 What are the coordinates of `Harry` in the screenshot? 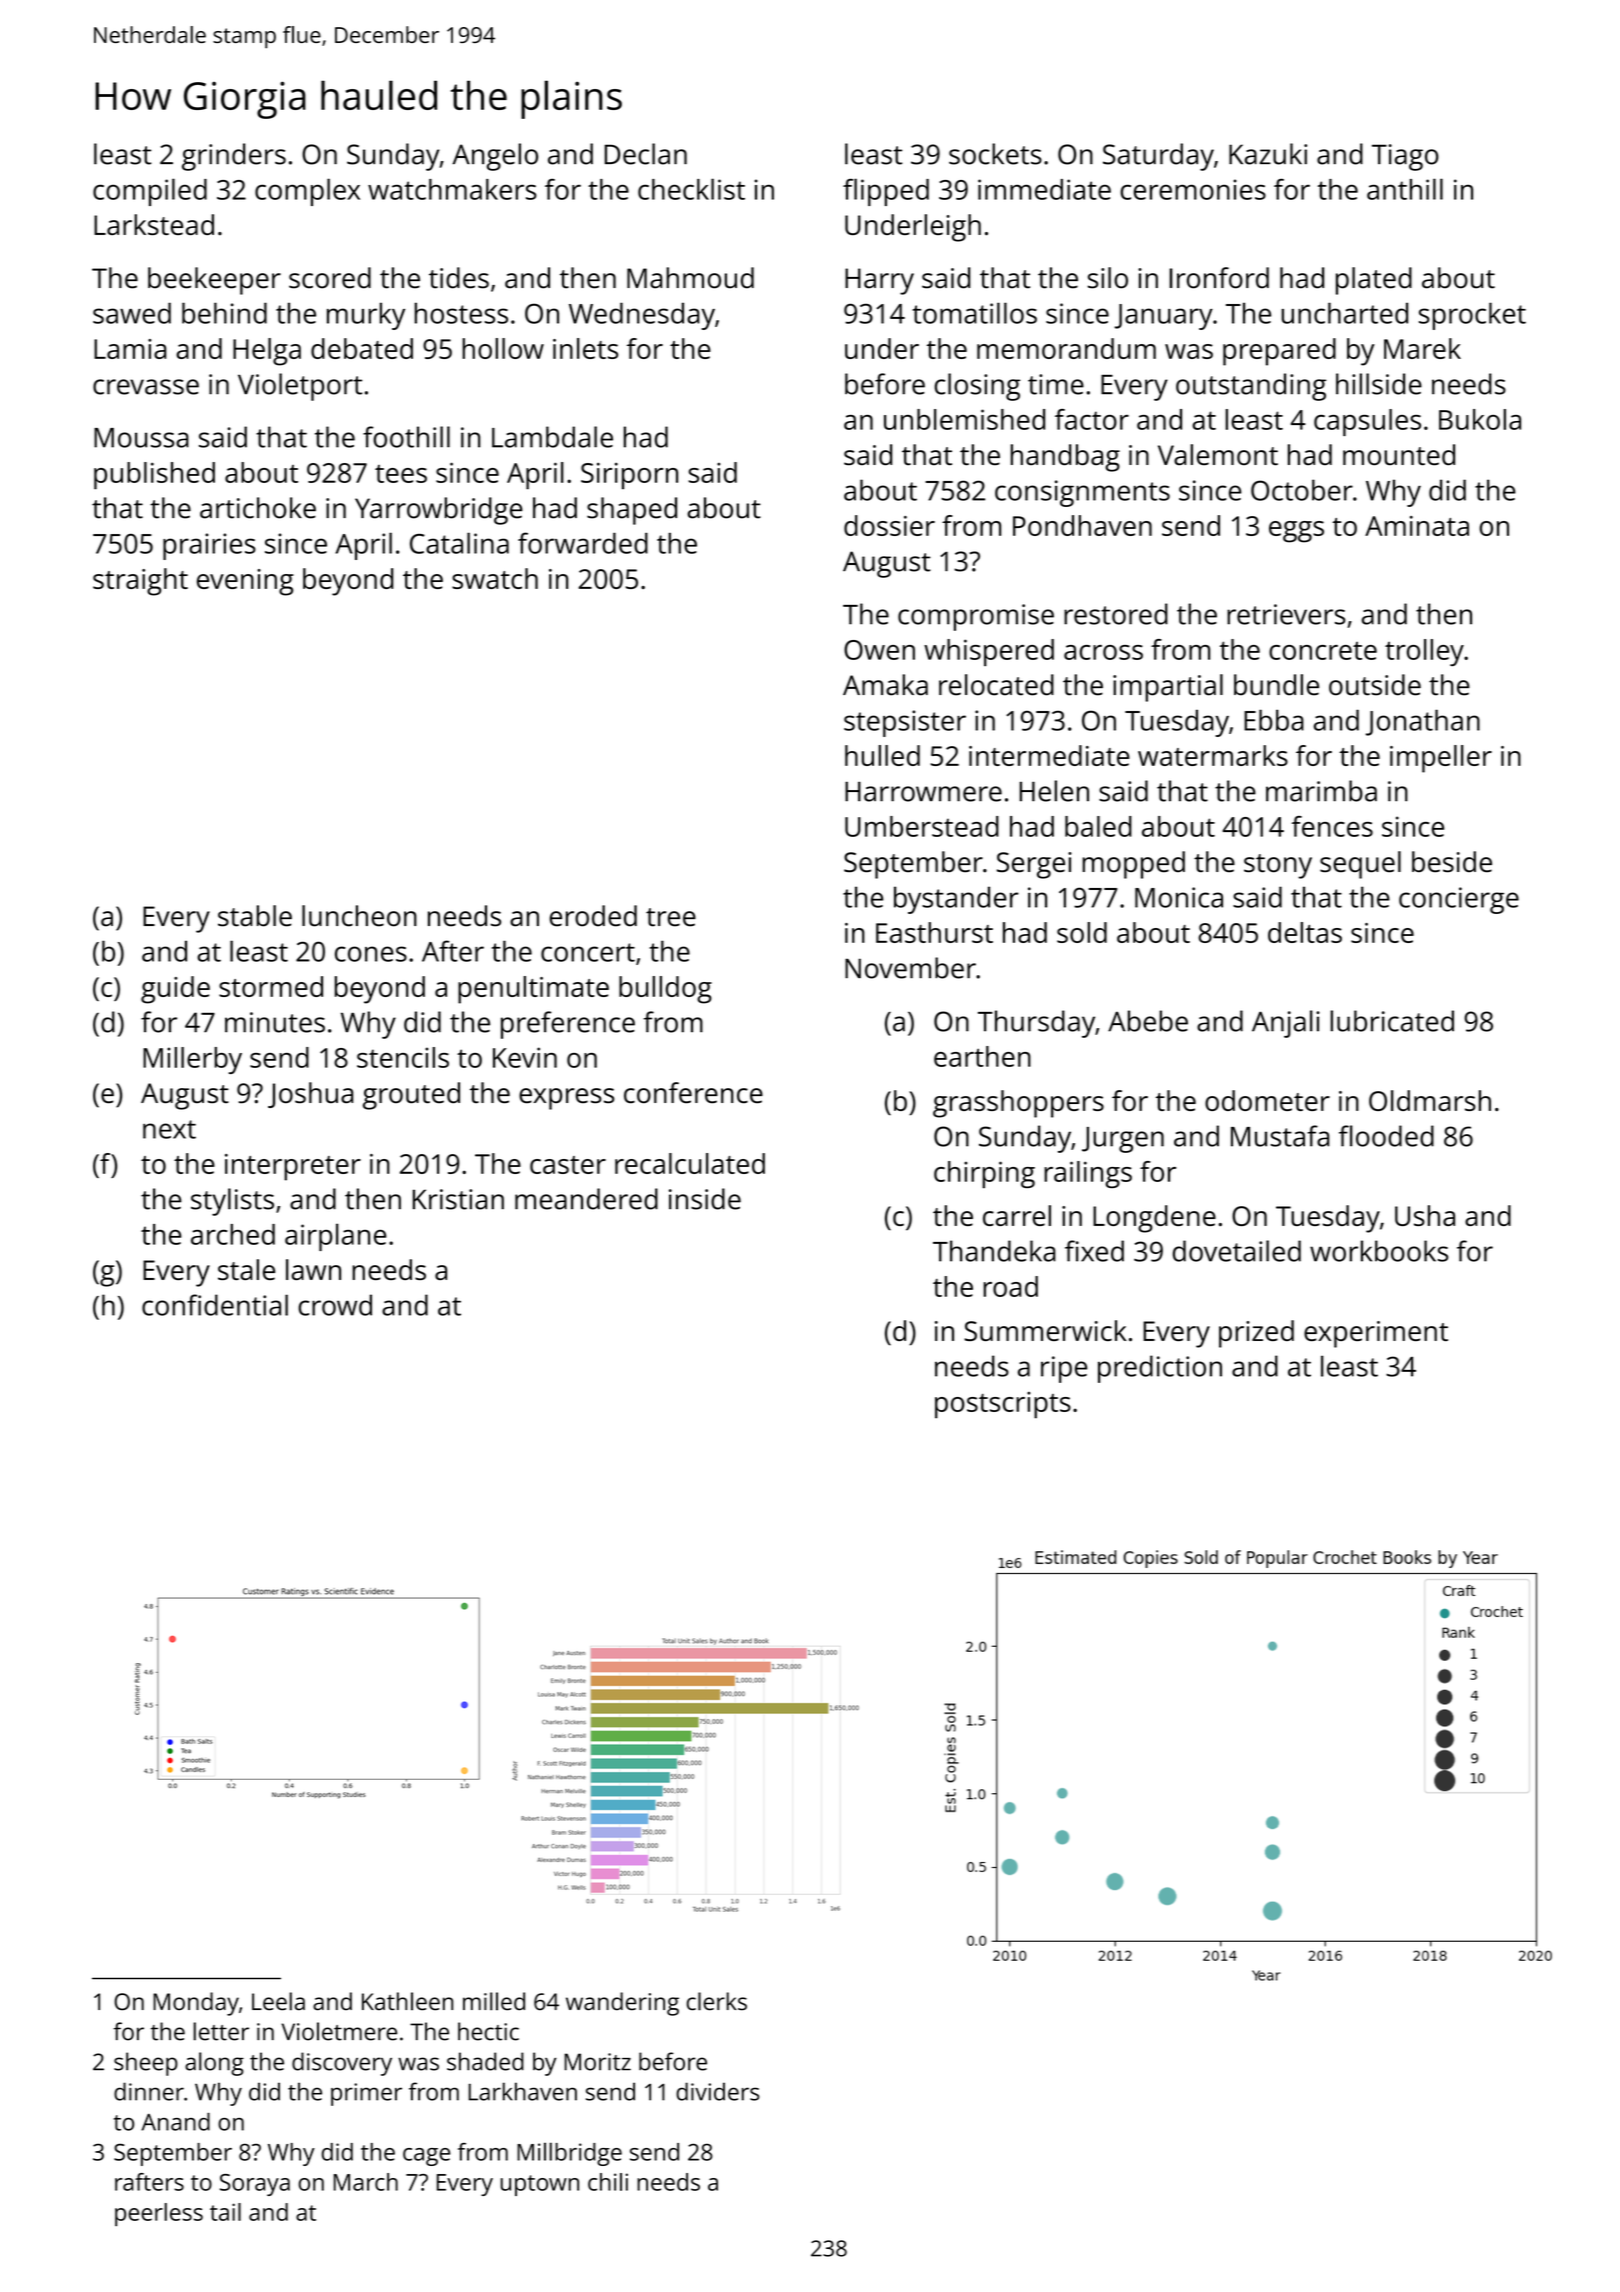 It's located at (879, 281).
